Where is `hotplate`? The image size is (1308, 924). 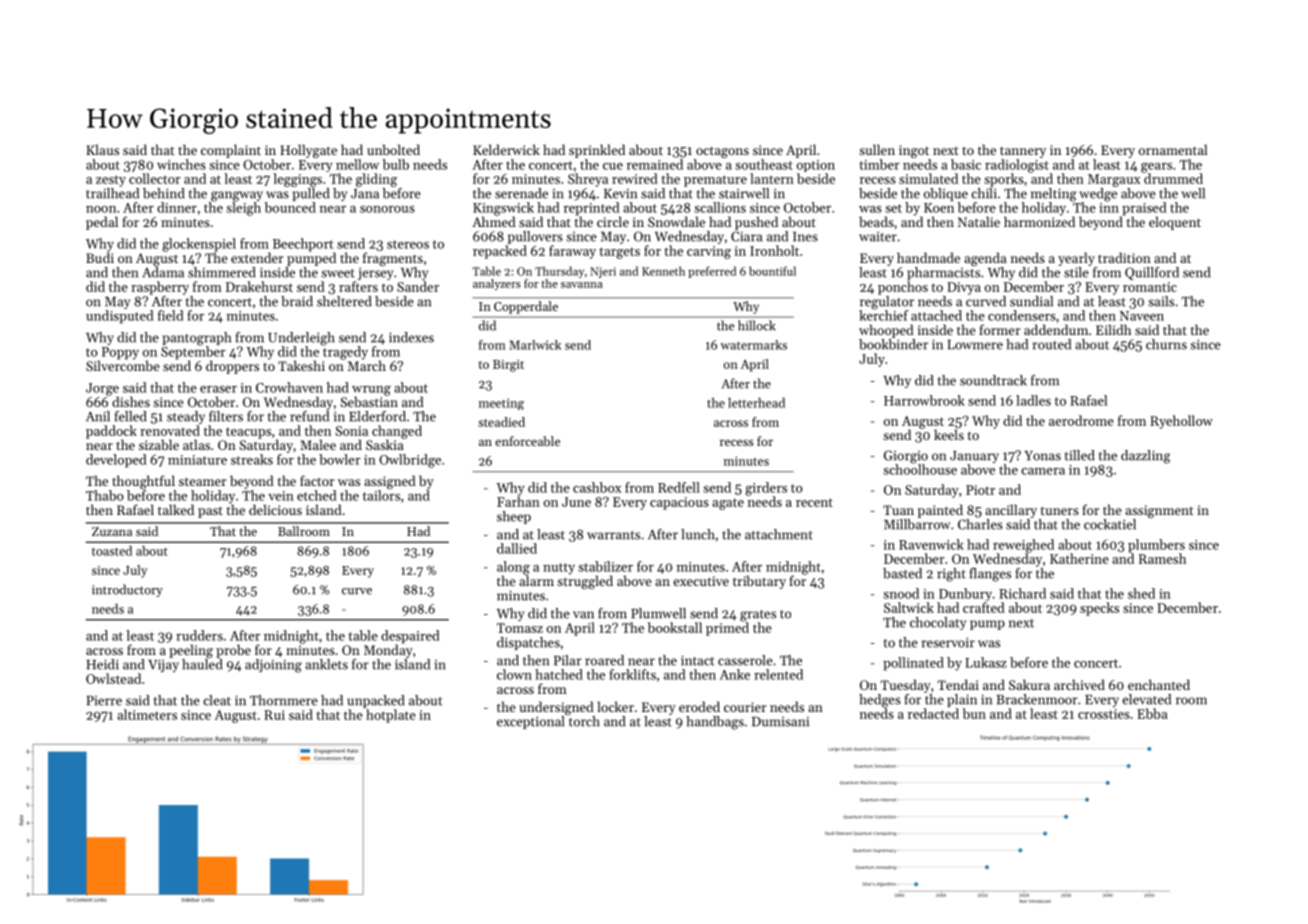
hotplate is located at coordinates (391, 716).
